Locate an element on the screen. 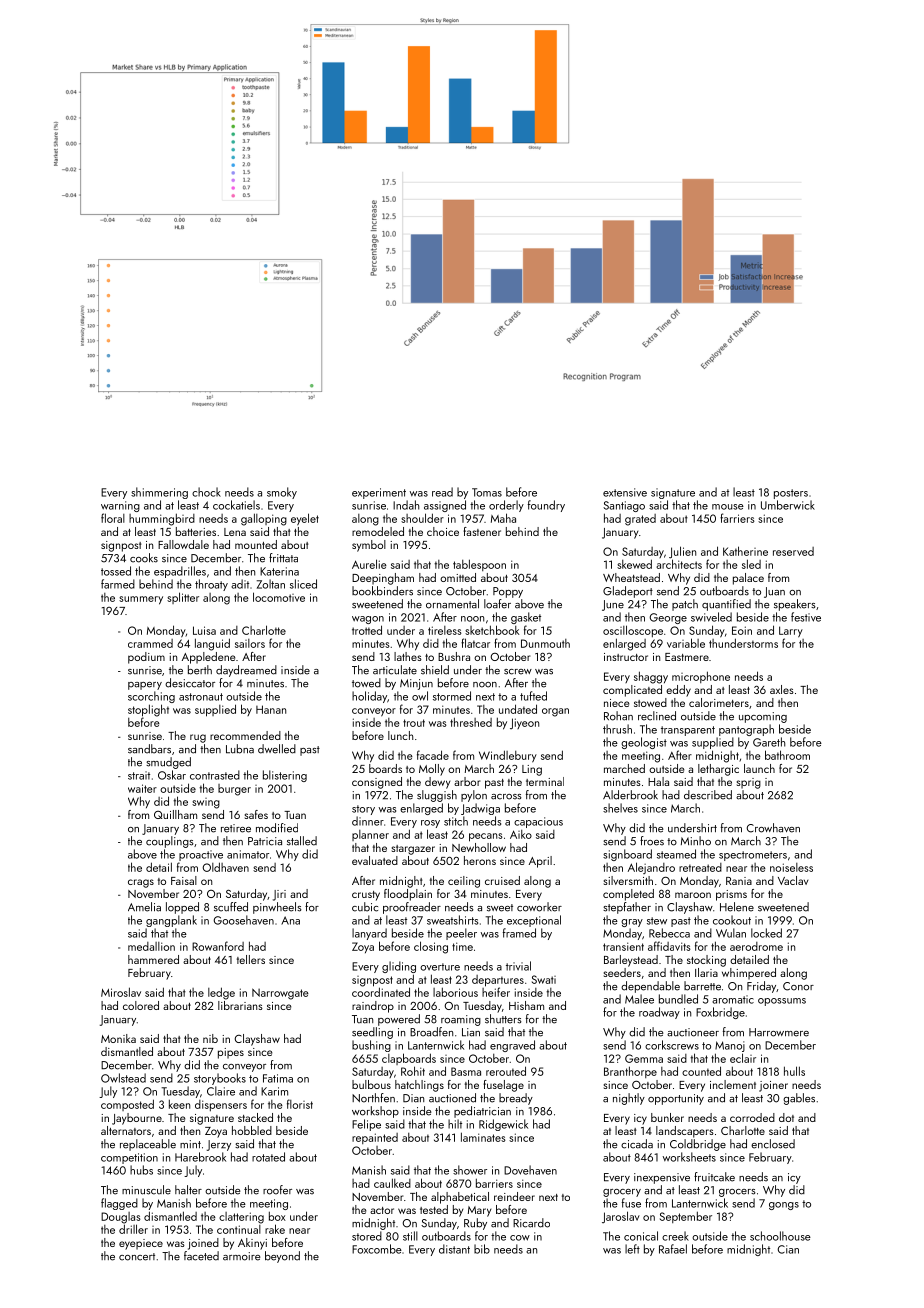  barriers is located at coordinates (494, 1183).
